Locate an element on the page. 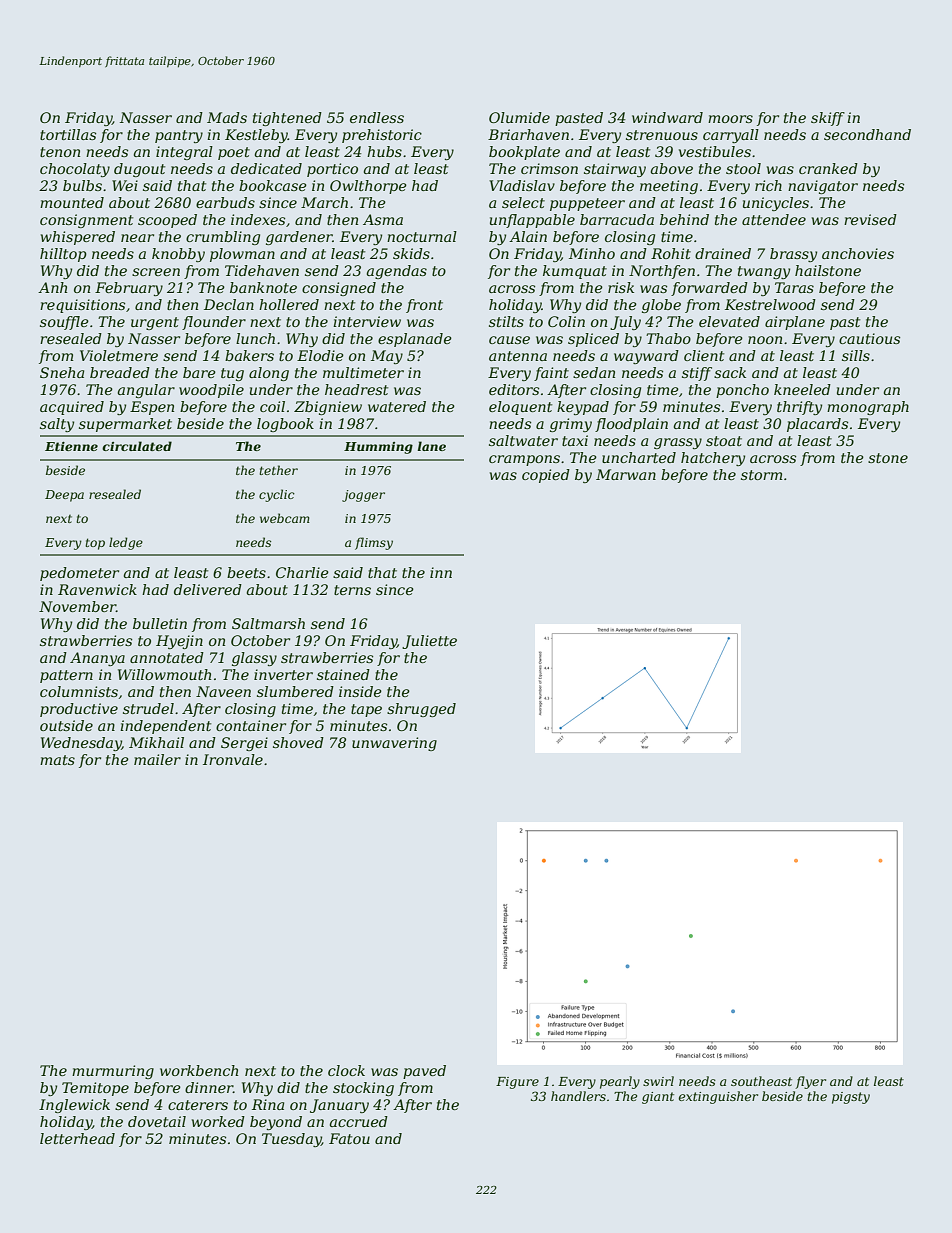 The image size is (952, 1233). Mads is located at coordinates (227, 117).
